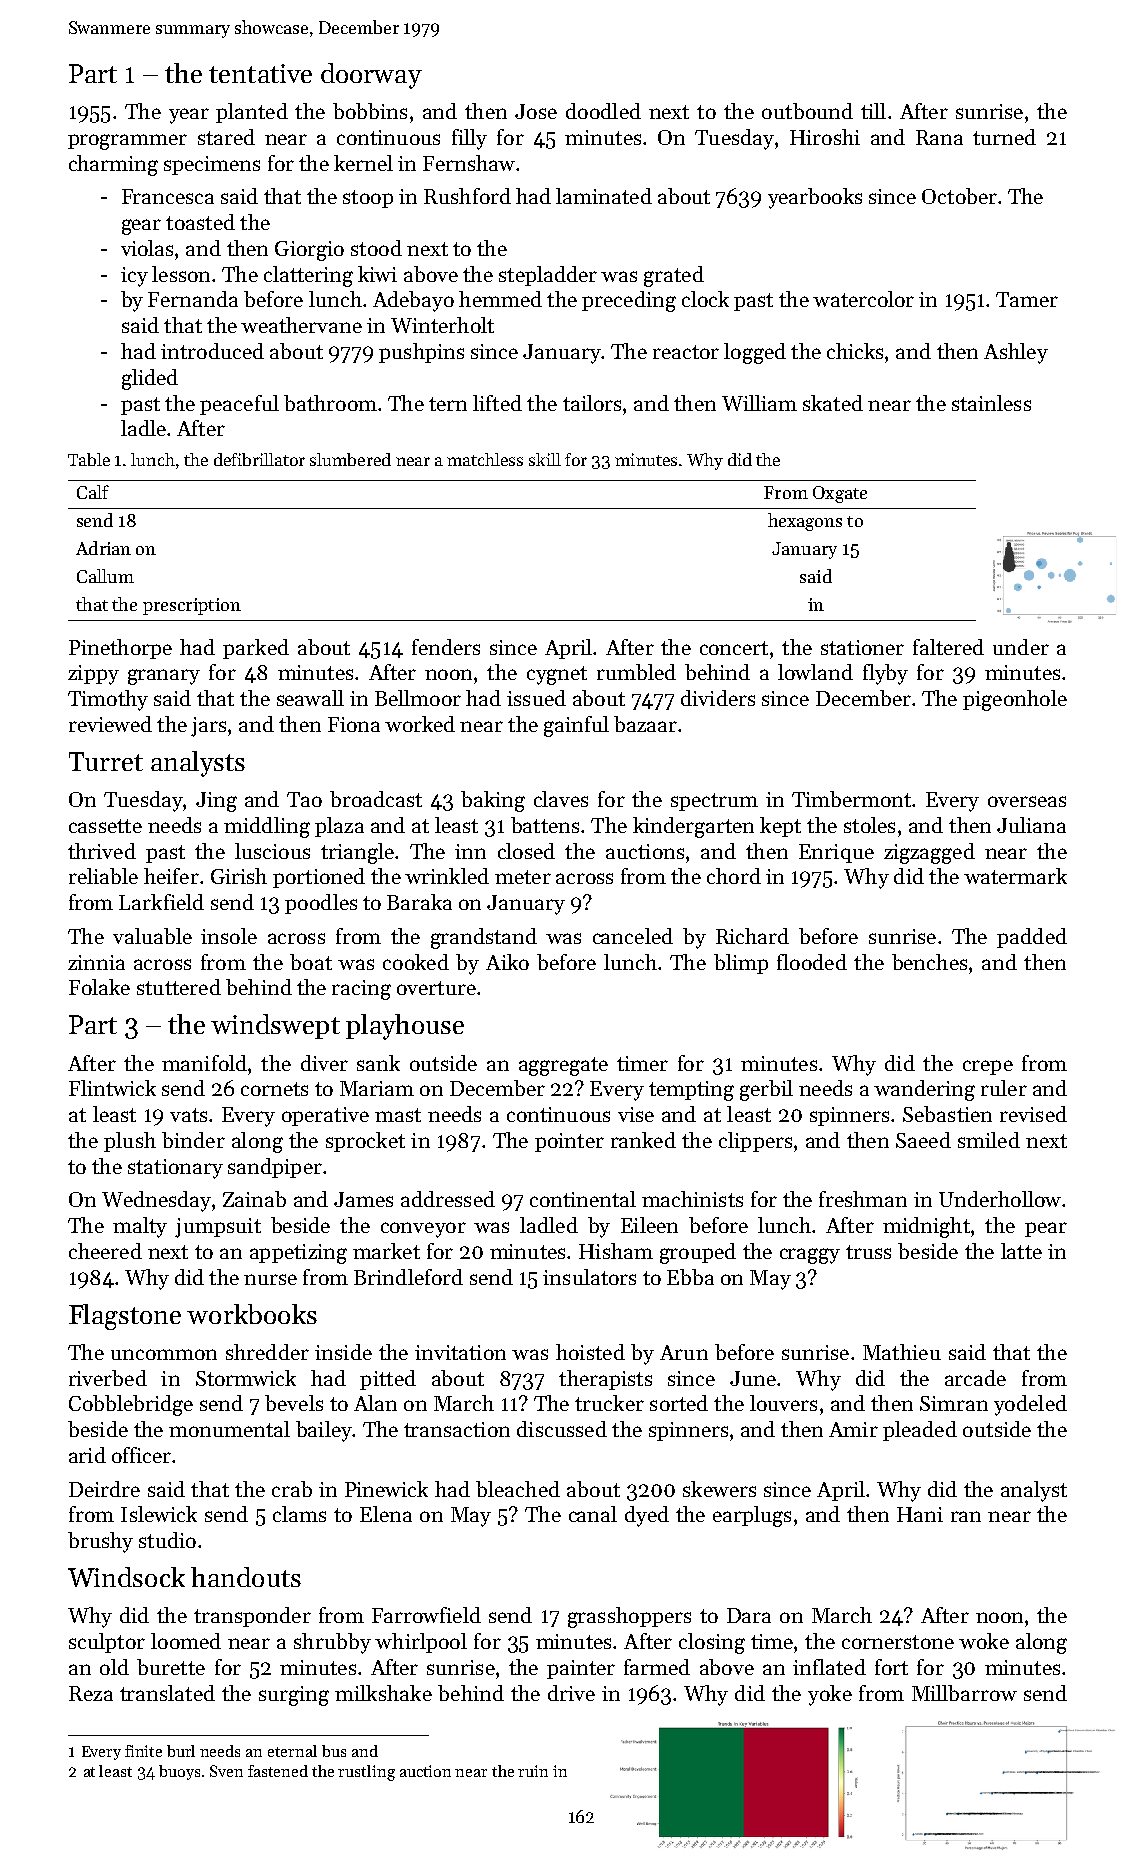  I want to click on programmer, so click(127, 142).
